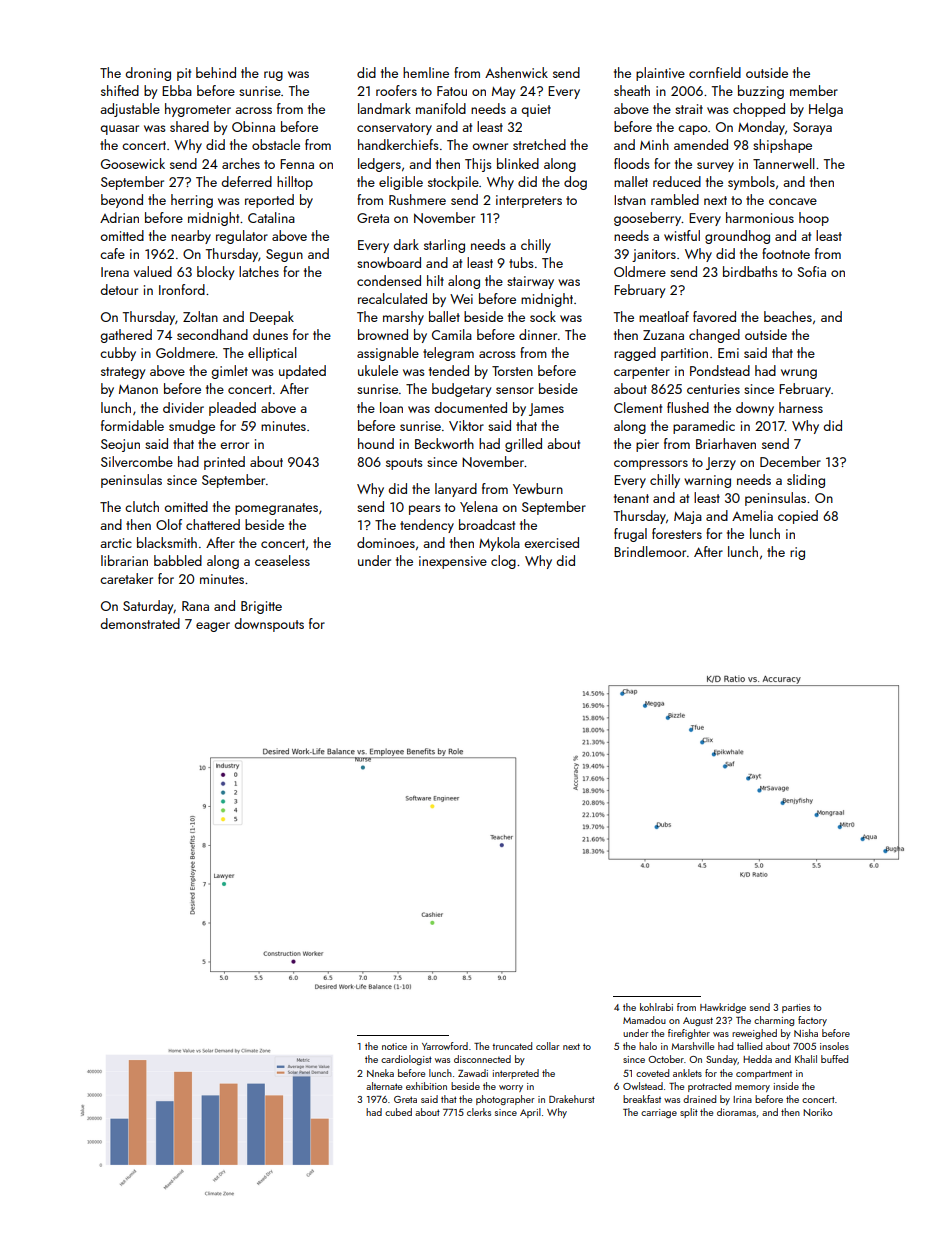 This screenshot has width=952, height=1233. Describe the element at coordinates (631, 181) in the screenshot. I see `mallet` at that location.
